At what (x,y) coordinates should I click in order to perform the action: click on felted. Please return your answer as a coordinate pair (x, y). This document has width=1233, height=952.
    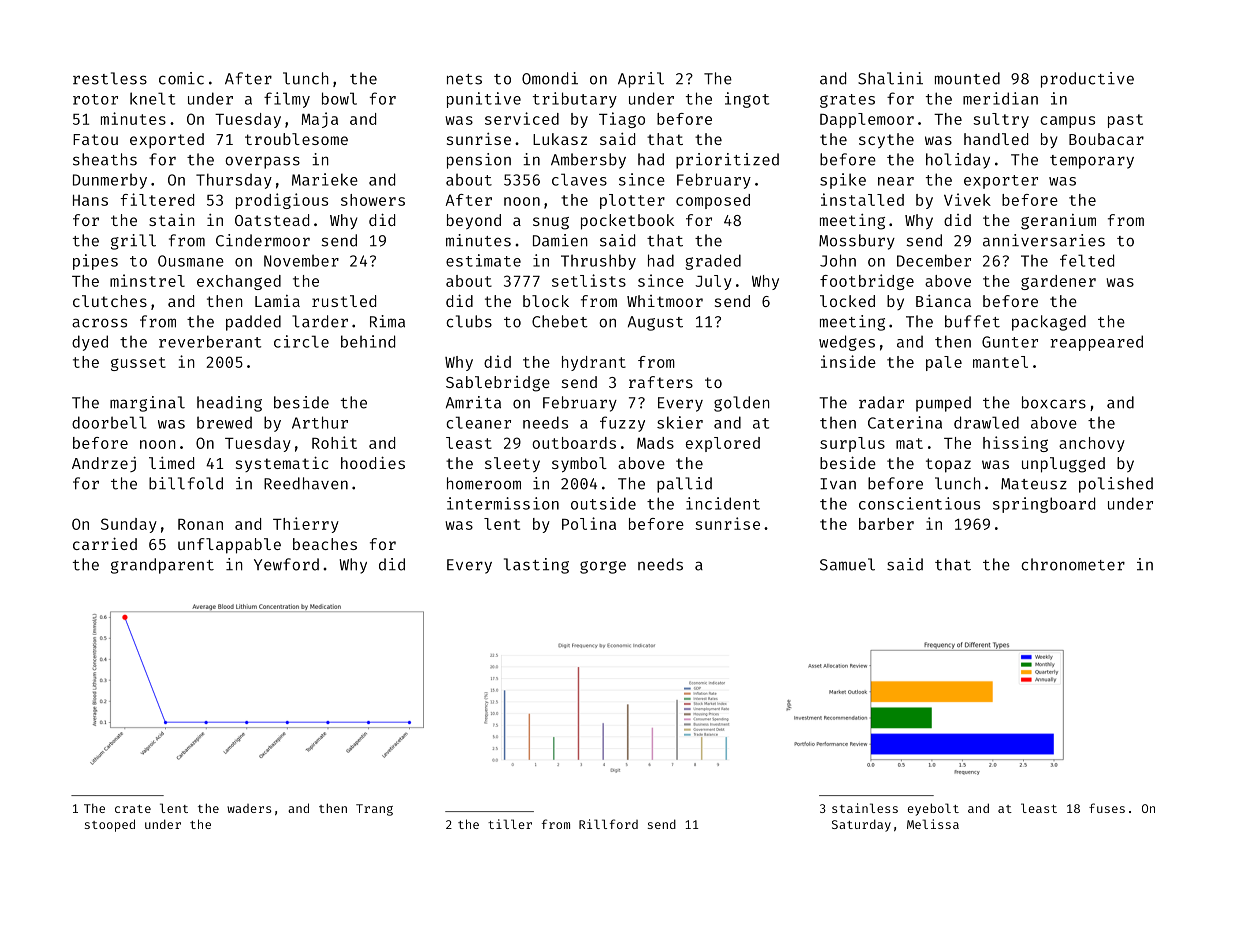
    Looking at the image, I should click on (1087, 260).
